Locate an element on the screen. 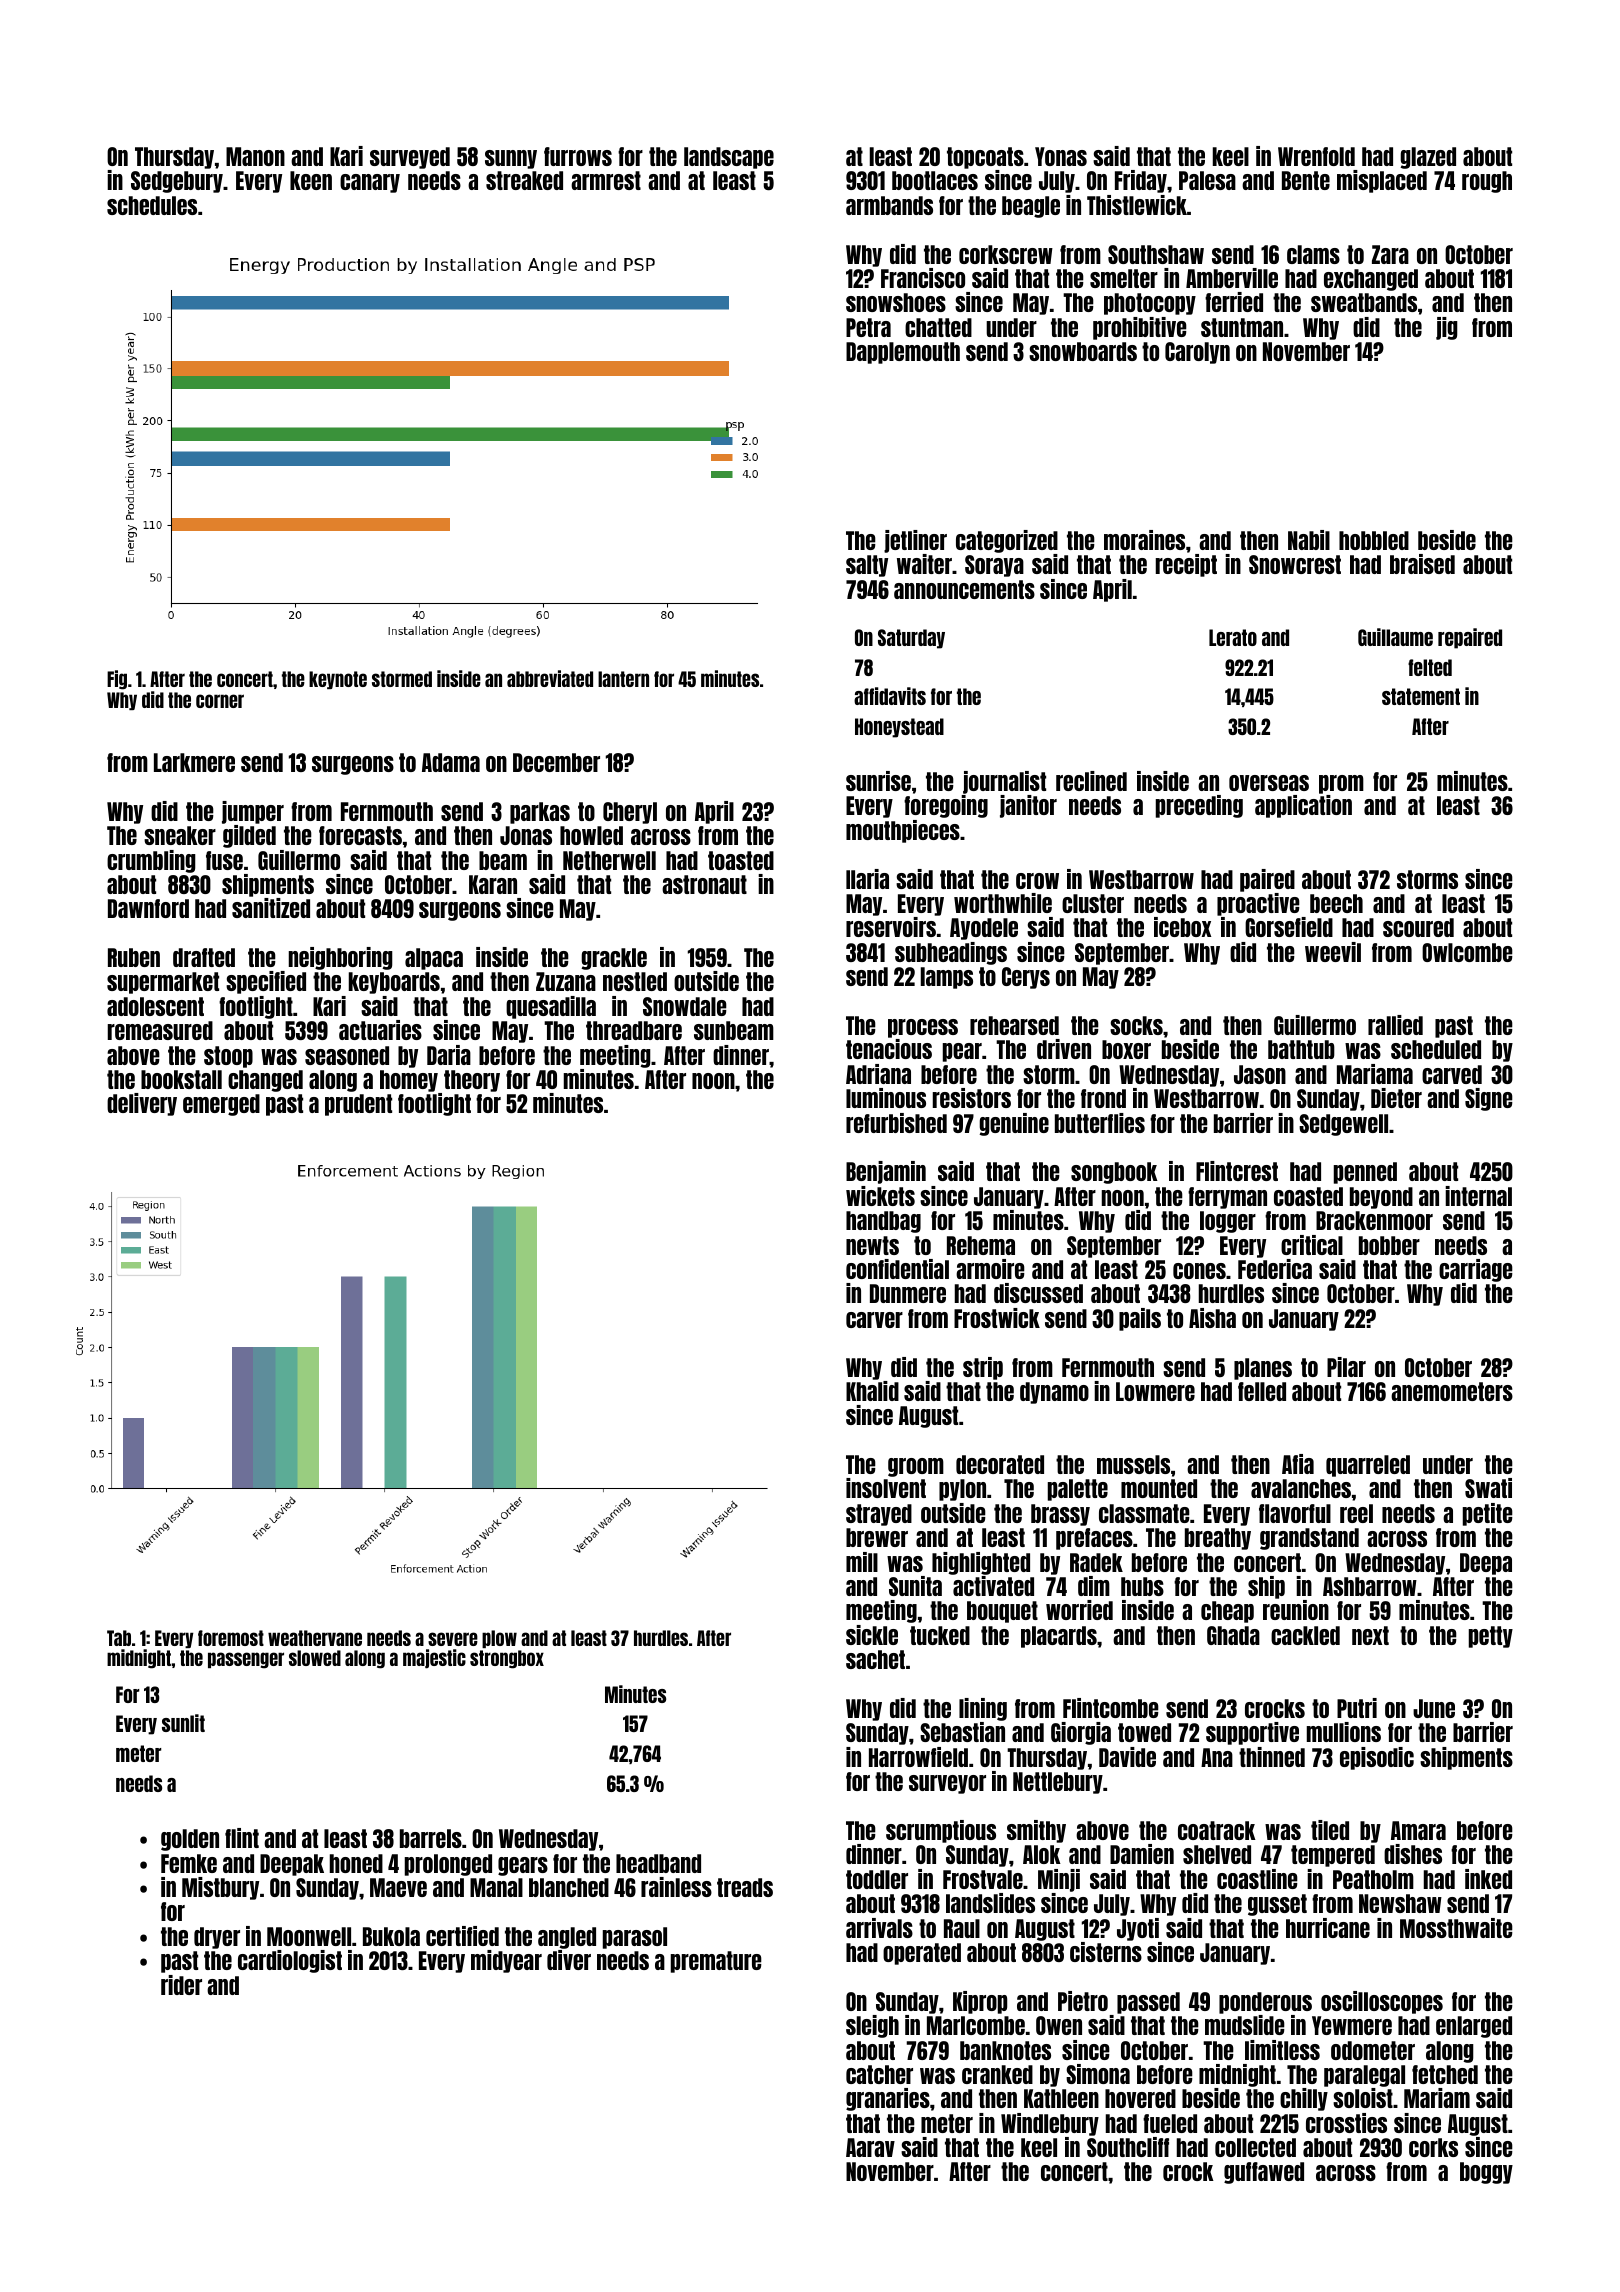 Image resolution: width=1620 pixels, height=2292 pixels. boggy is located at coordinates (1486, 2173).
